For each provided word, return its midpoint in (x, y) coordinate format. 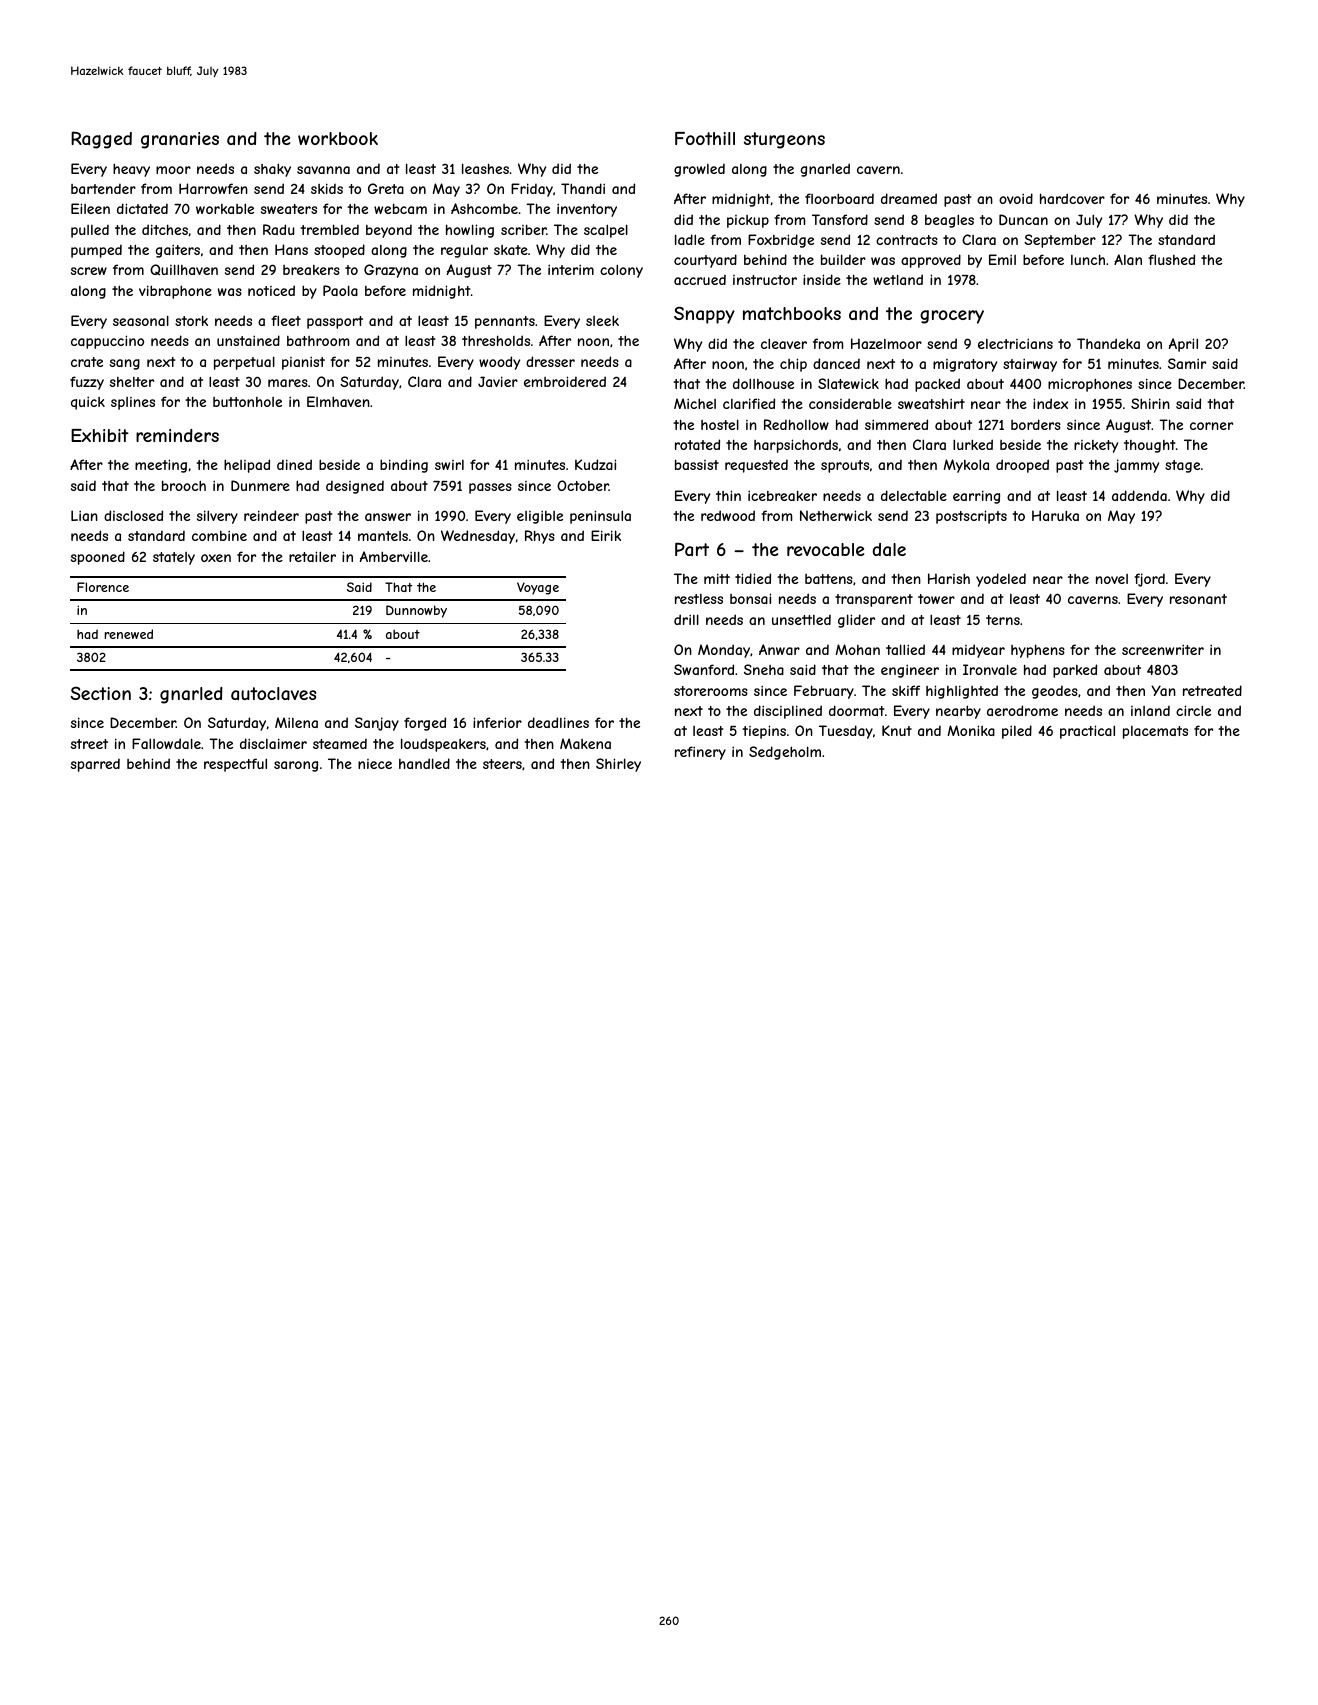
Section (101, 693)
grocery (952, 317)
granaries (180, 140)
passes (490, 488)
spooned (98, 558)
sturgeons (784, 140)
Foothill (705, 138)
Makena (585, 743)
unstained (248, 340)
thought (1150, 446)
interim (571, 270)
